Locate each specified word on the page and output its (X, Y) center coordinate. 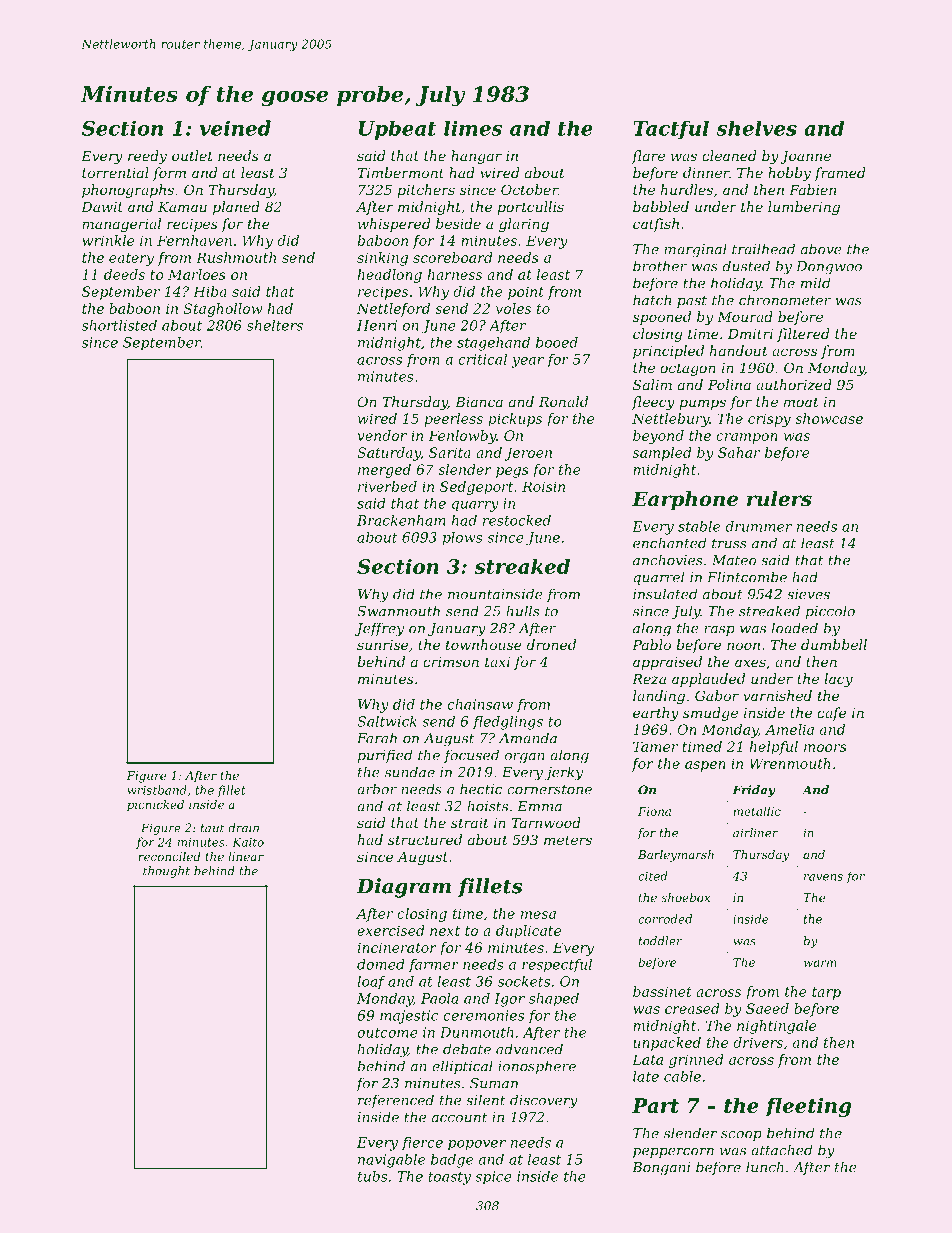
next (445, 931)
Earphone (685, 500)
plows (463, 539)
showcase (829, 418)
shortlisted (119, 325)
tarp (826, 993)
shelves (756, 128)
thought (166, 872)
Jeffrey (379, 629)
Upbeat (397, 130)
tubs (373, 1176)
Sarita (450, 452)
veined (235, 128)
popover (477, 1145)
